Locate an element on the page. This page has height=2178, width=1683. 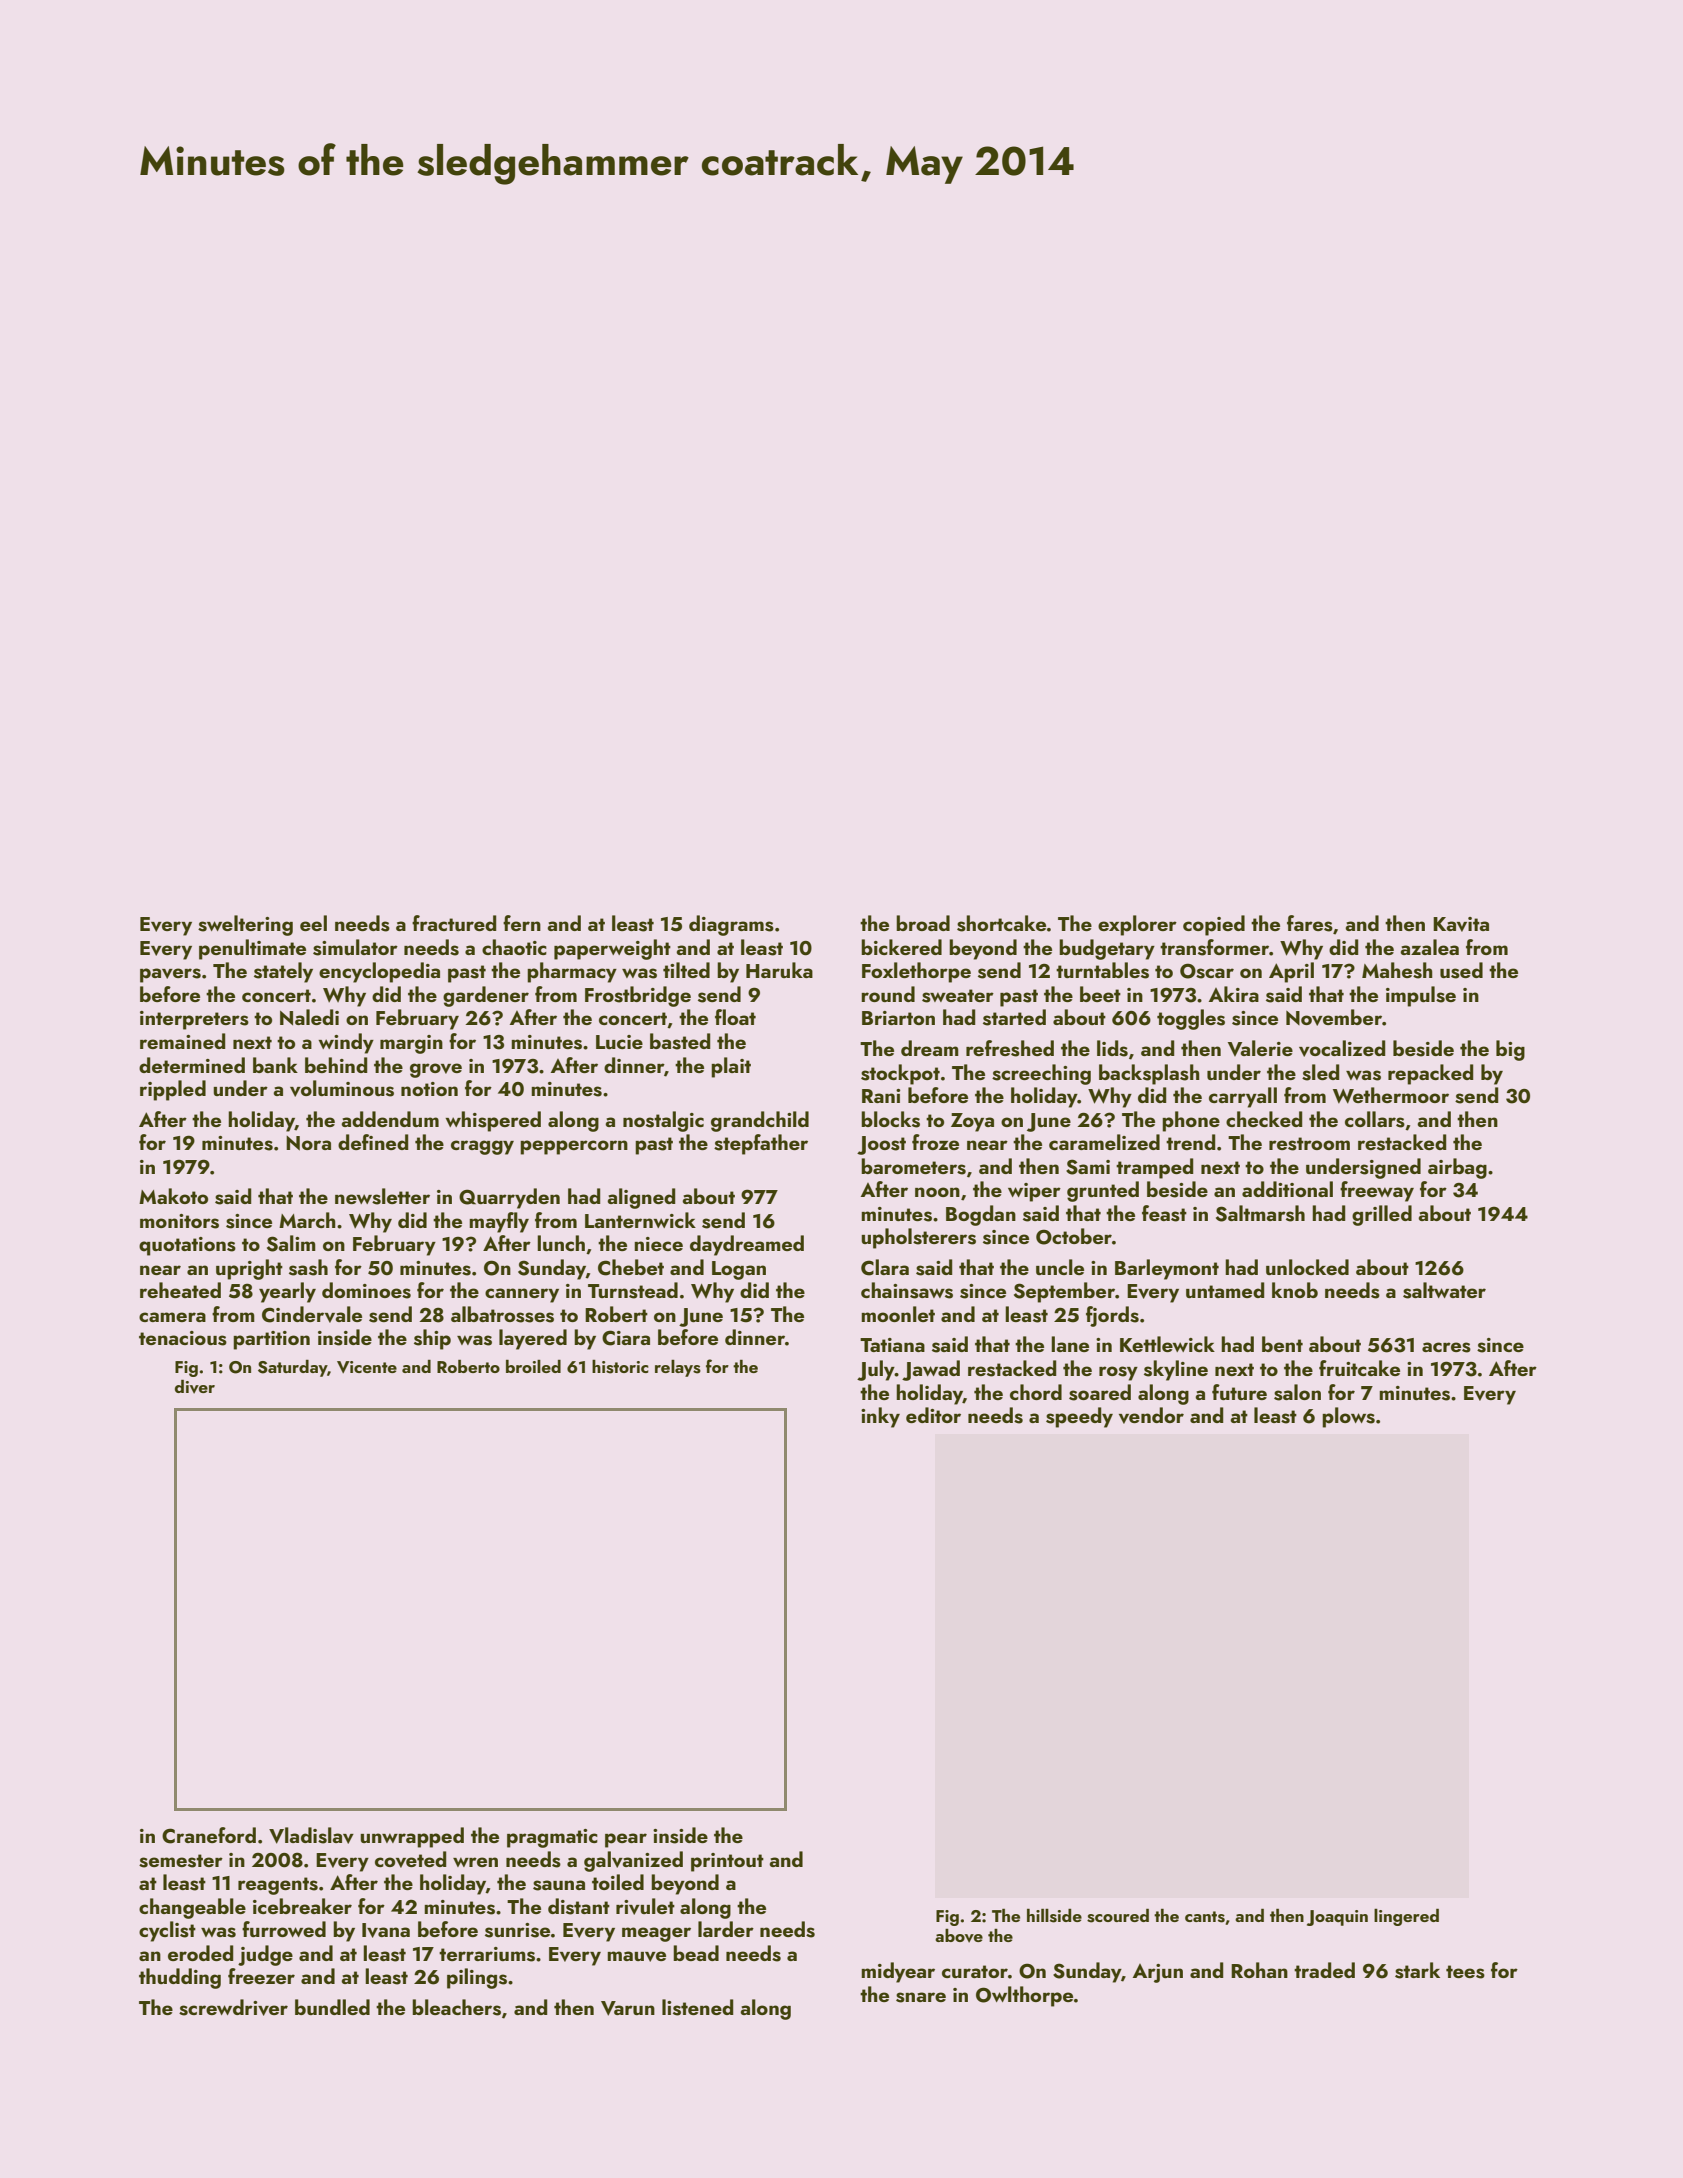
airbag is located at coordinates (1457, 1168).
